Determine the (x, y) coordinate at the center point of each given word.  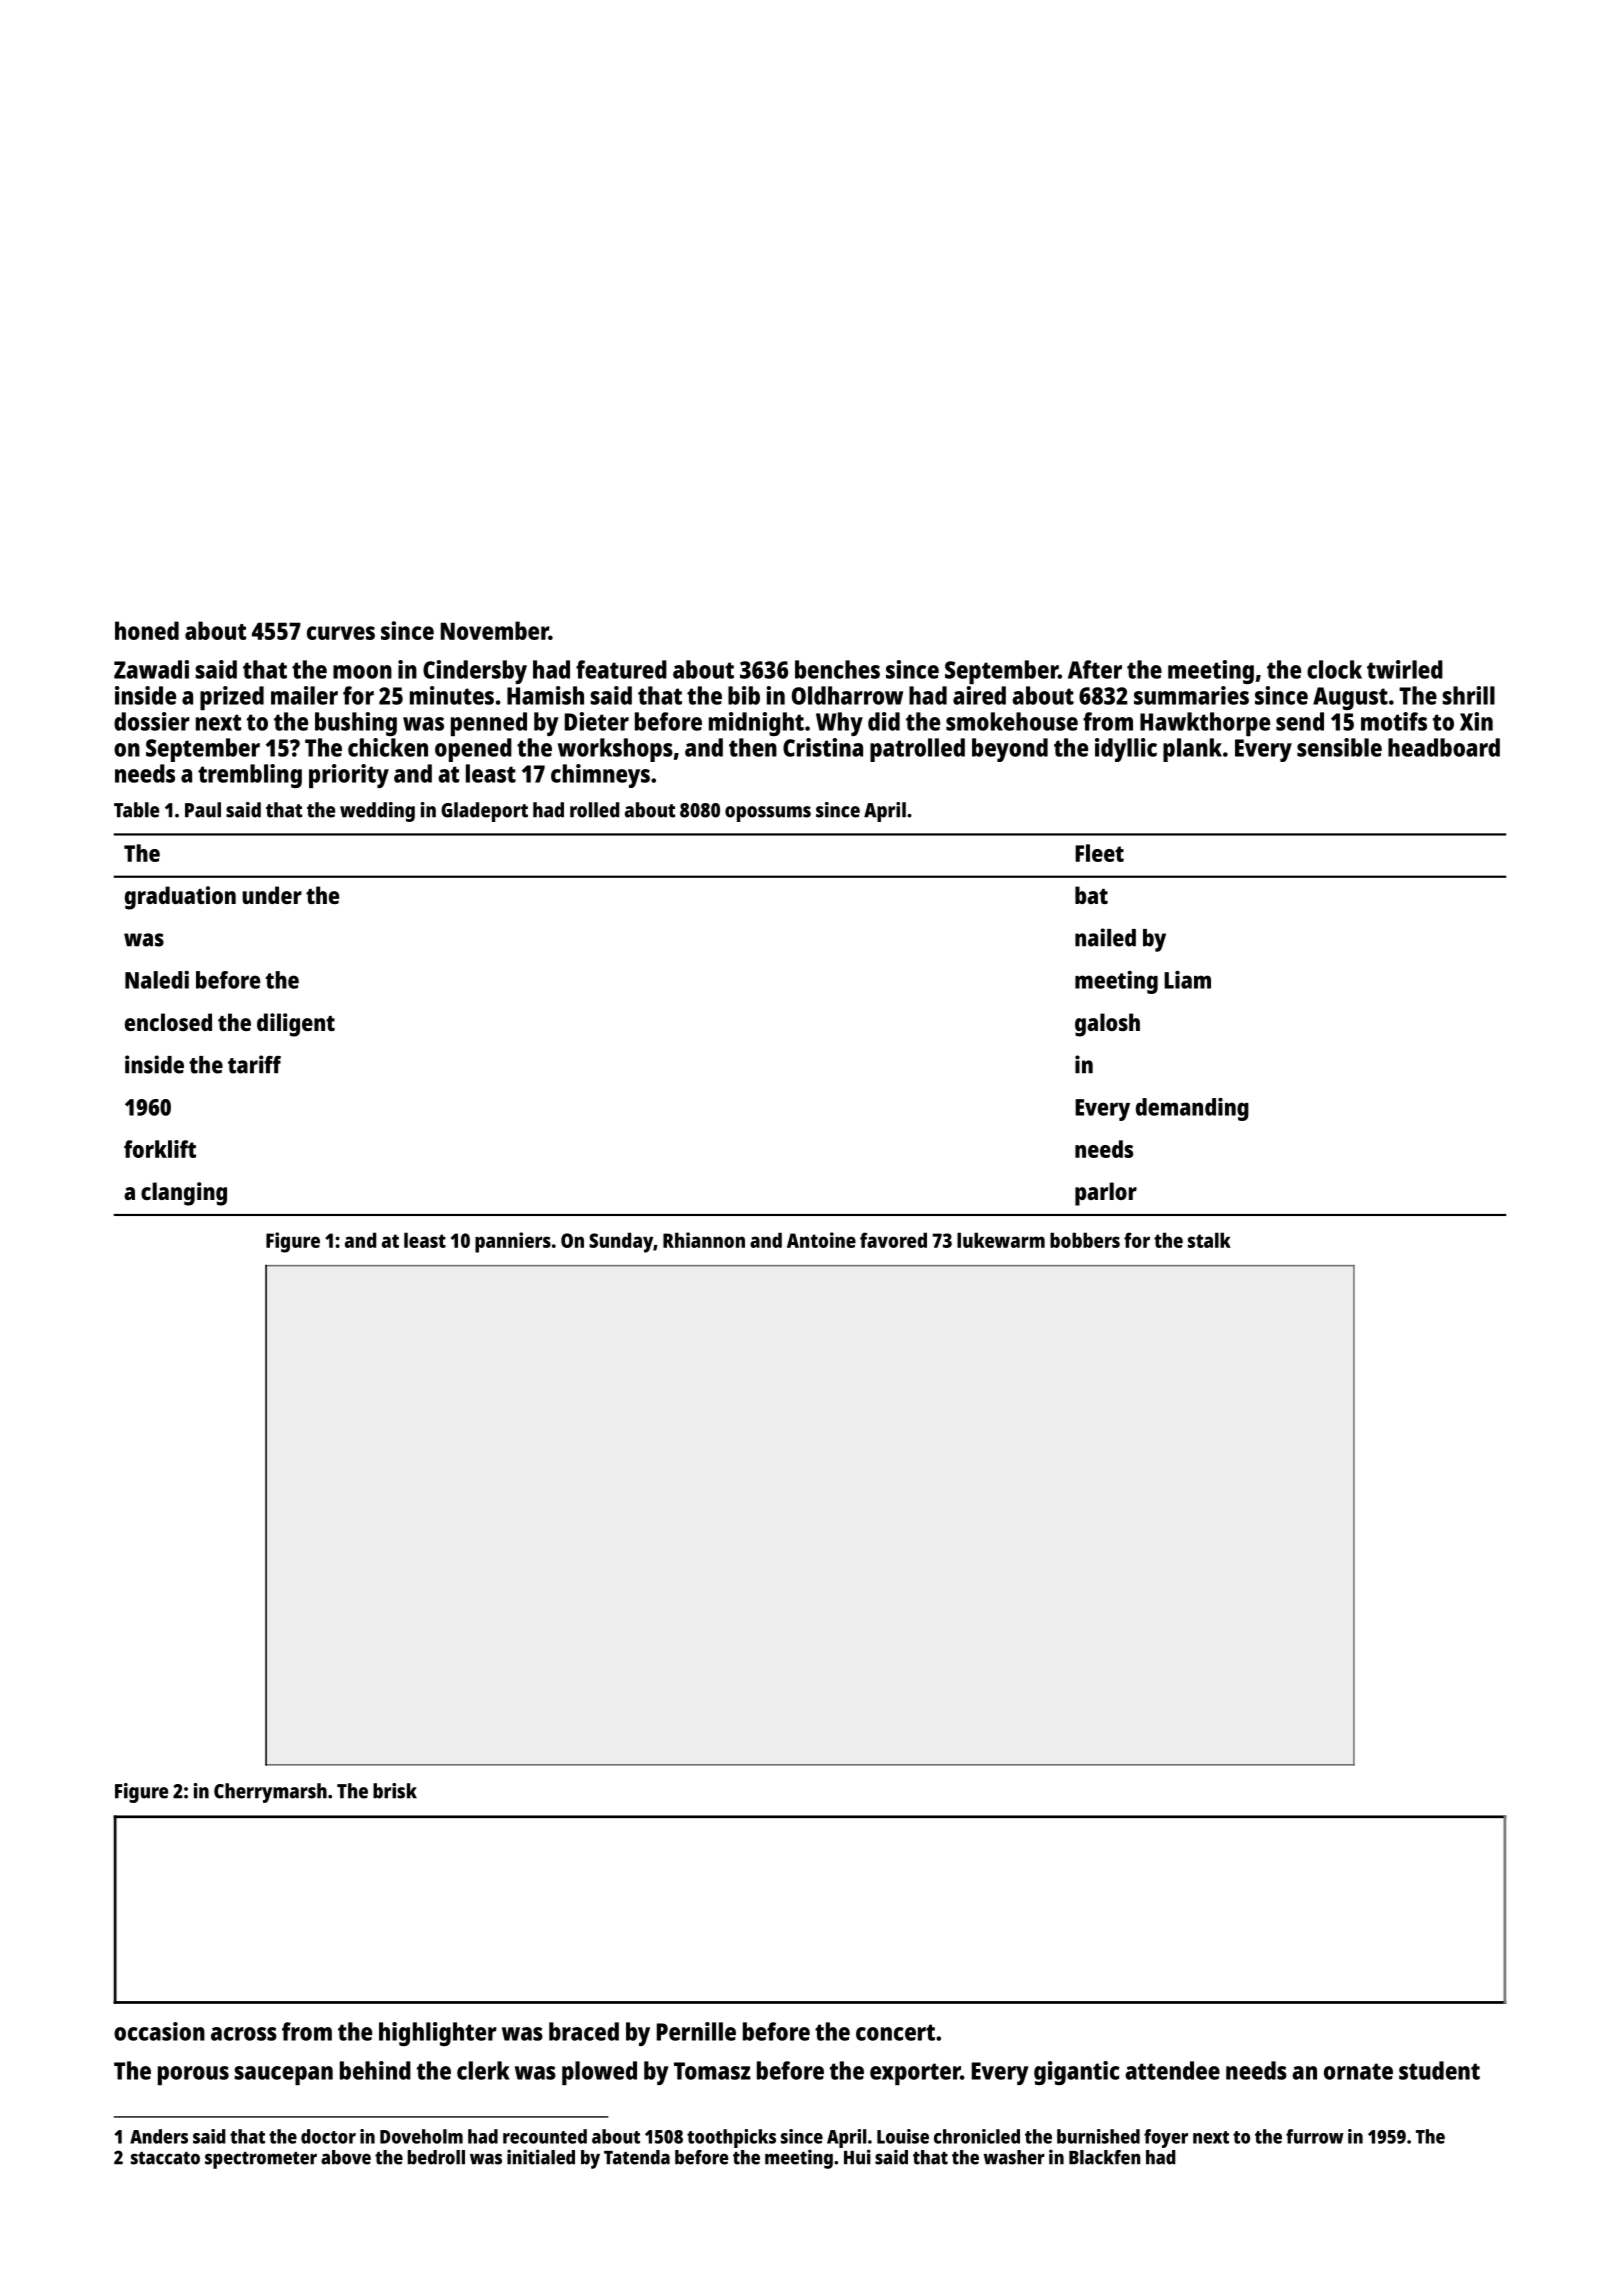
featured (621, 669)
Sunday (621, 1242)
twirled (1405, 669)
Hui (857, 2157)
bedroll (436, 2157)
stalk (1209, 1240)
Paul (203, 810)
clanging (184, 1194)
